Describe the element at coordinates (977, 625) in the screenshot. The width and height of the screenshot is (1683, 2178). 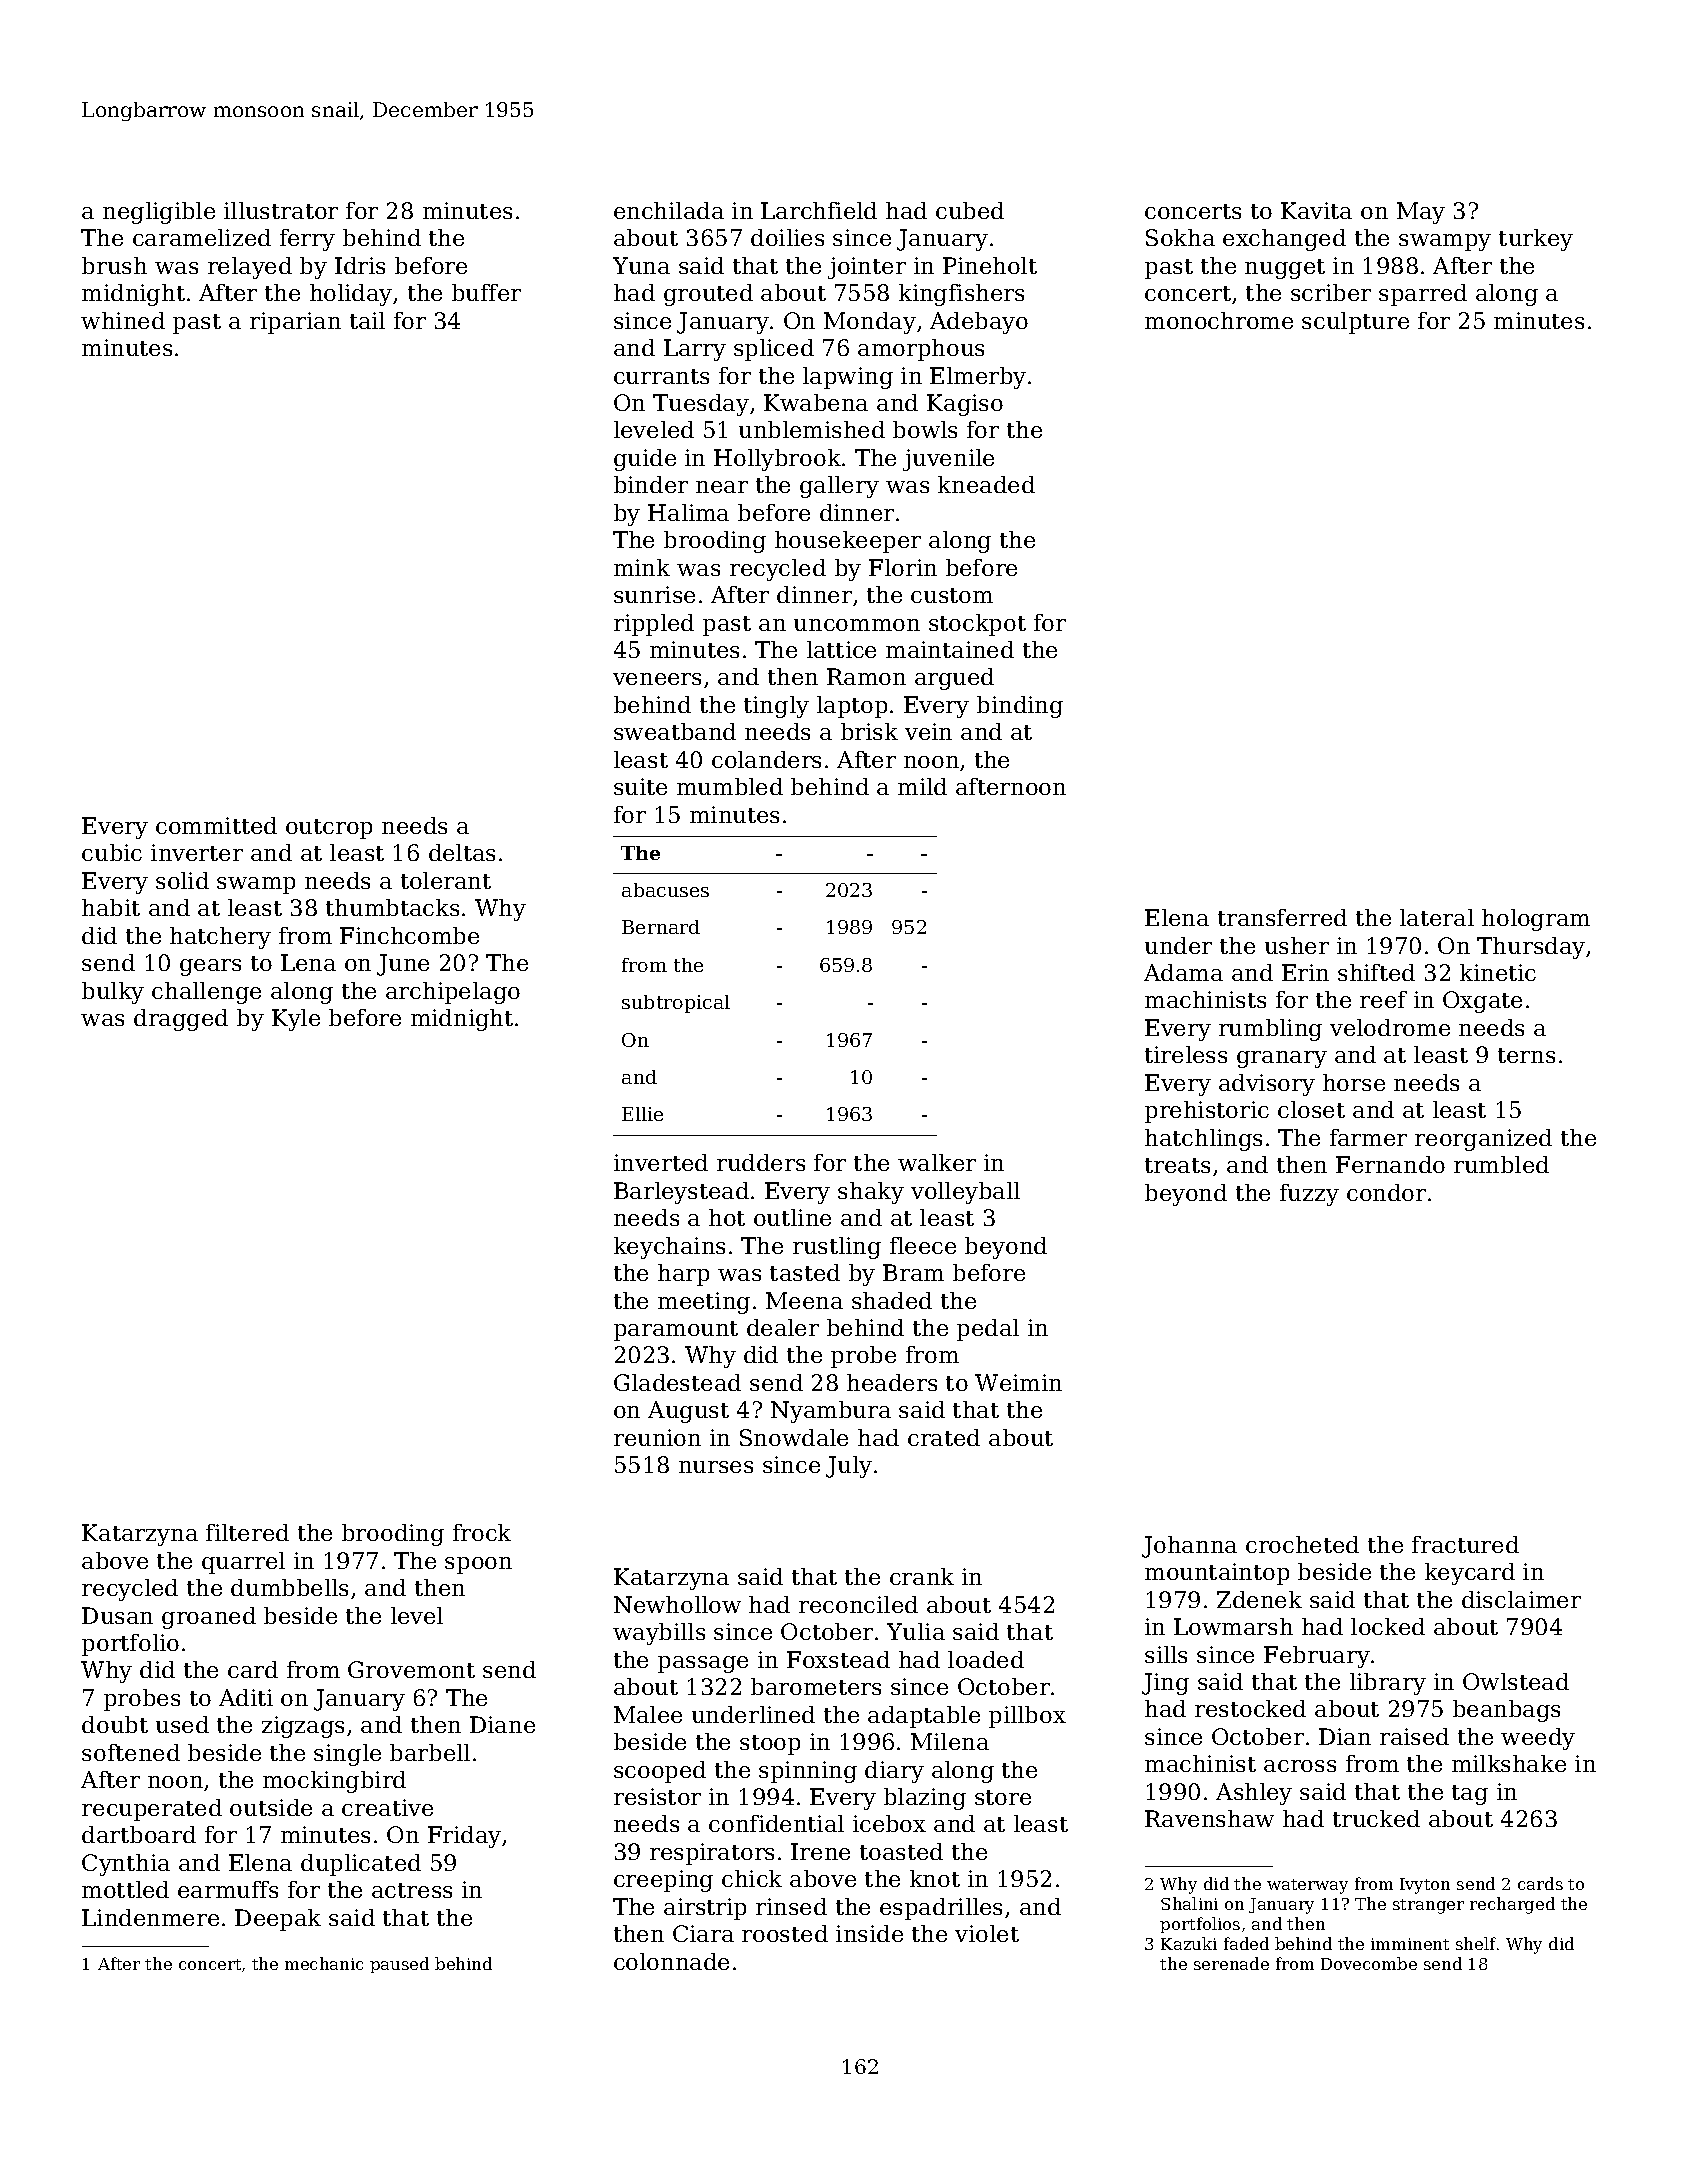
I see `stockpot` at that location.
